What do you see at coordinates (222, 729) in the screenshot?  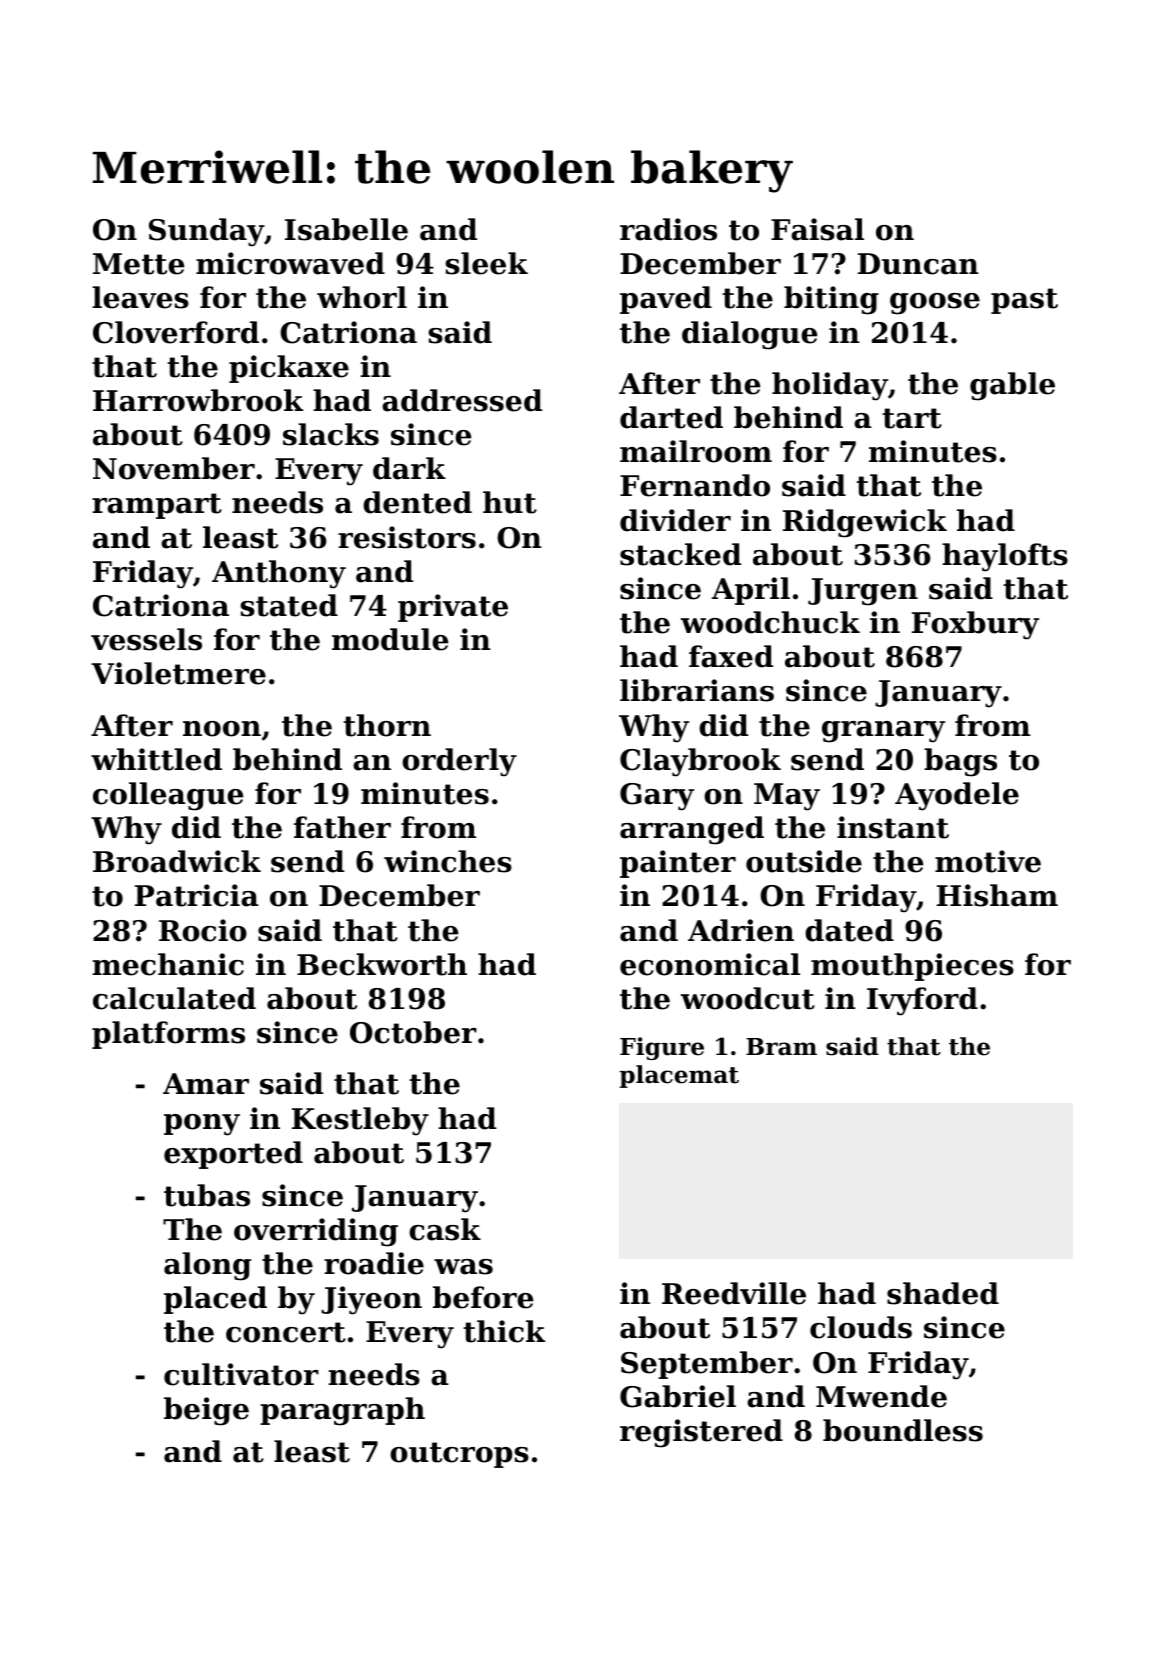 I see `noon` at bounding box center [222, 729].
